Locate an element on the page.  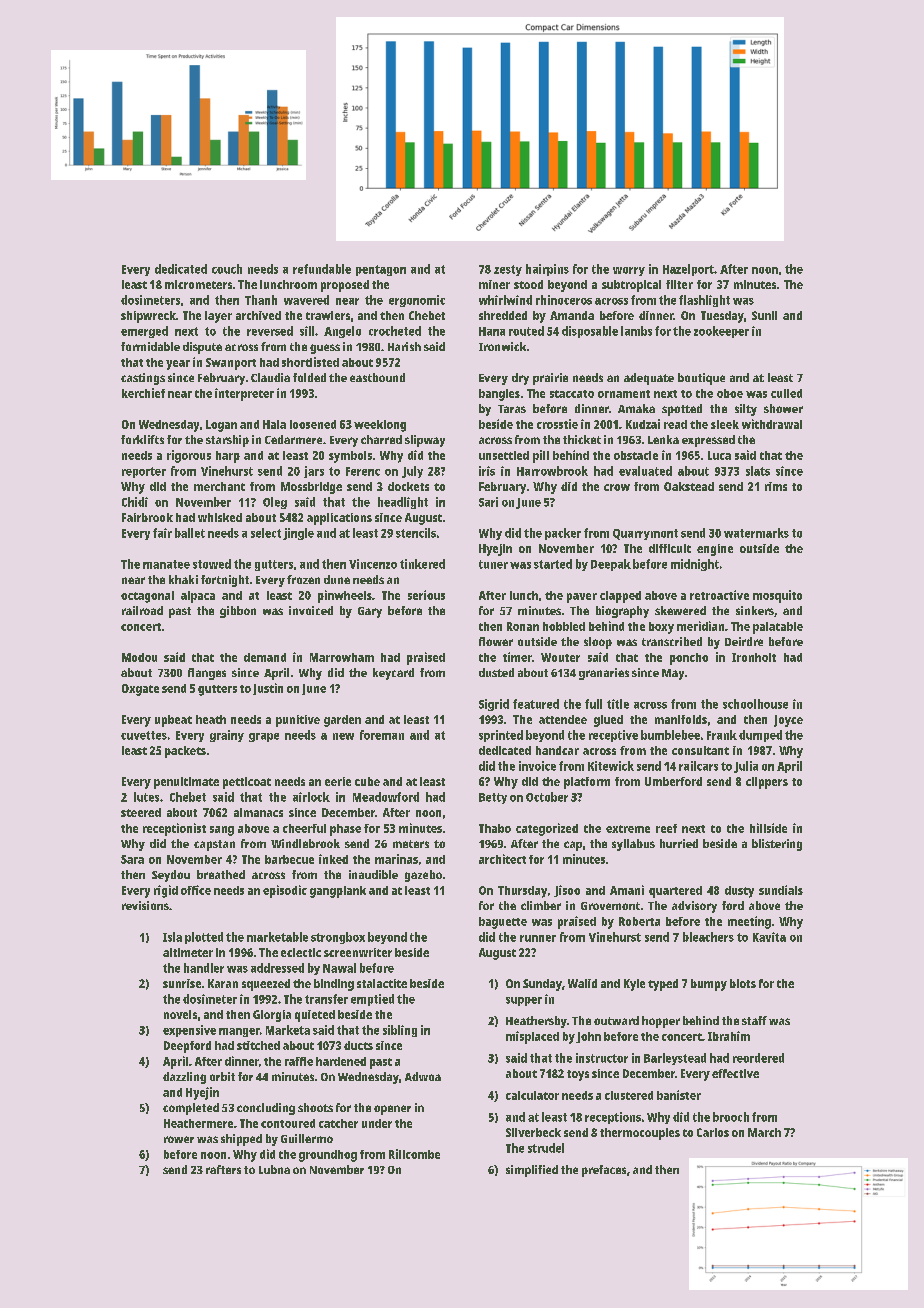
petticoat is located at coordinates (247, 783).
